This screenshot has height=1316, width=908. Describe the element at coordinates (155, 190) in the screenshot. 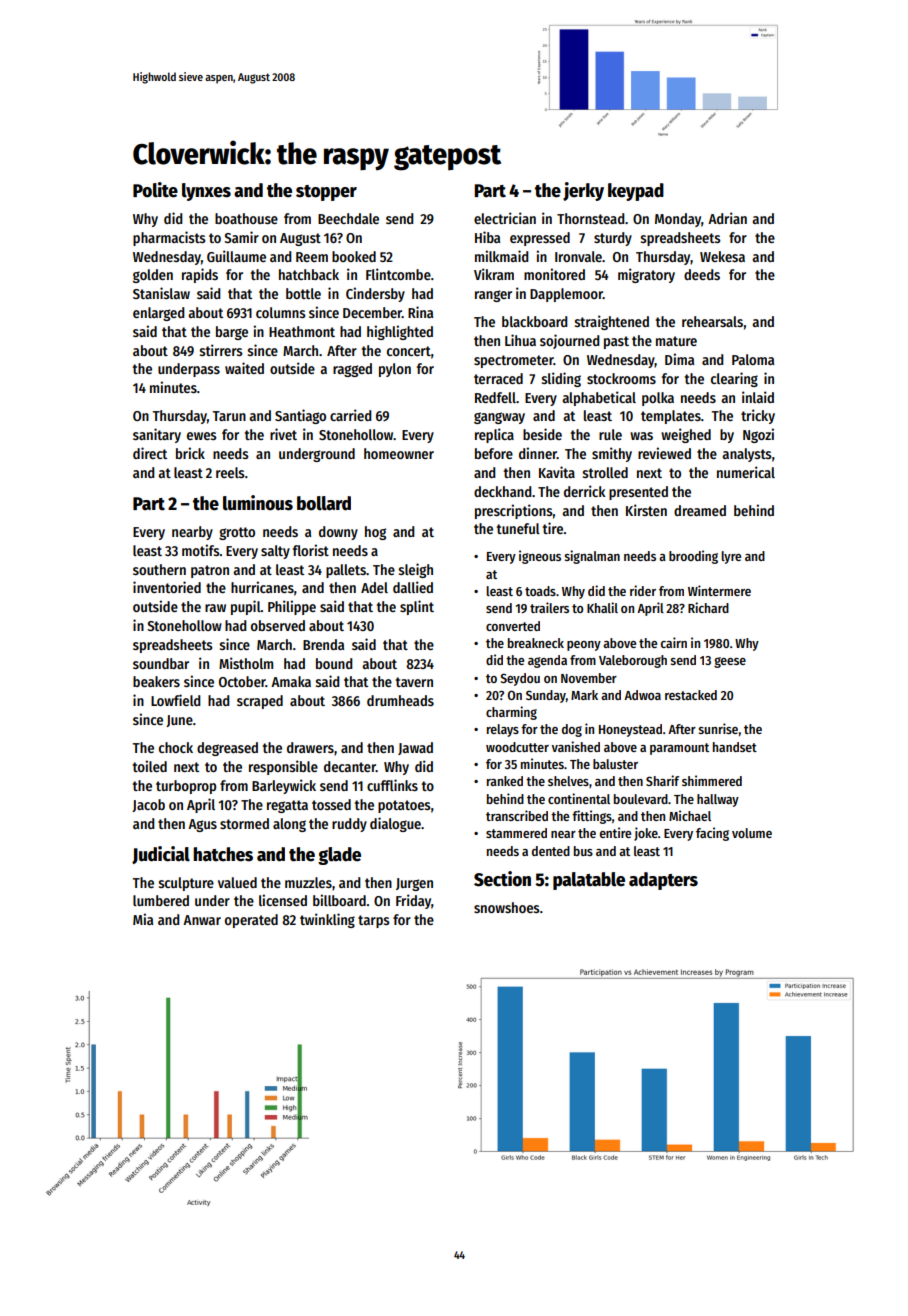

I see `Polite` at that location.
